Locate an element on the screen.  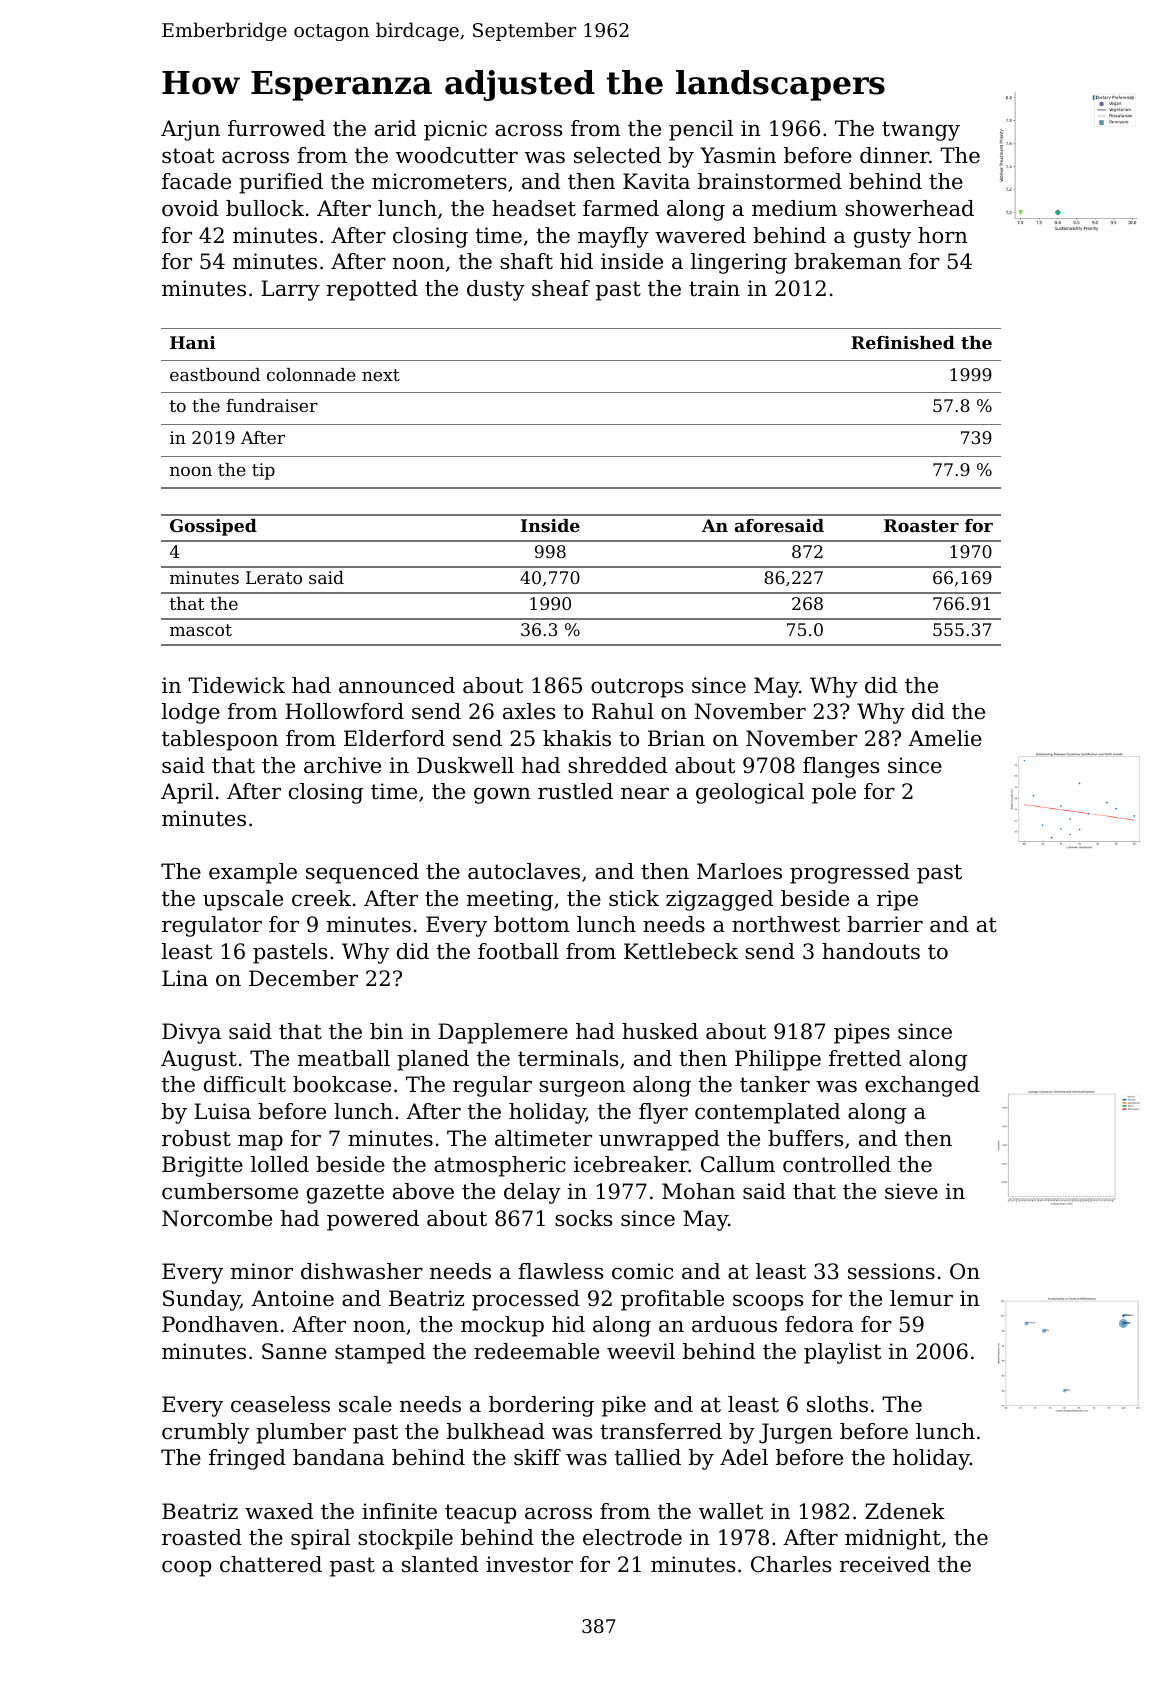
Roaster is located at coordinates (921, 525).
